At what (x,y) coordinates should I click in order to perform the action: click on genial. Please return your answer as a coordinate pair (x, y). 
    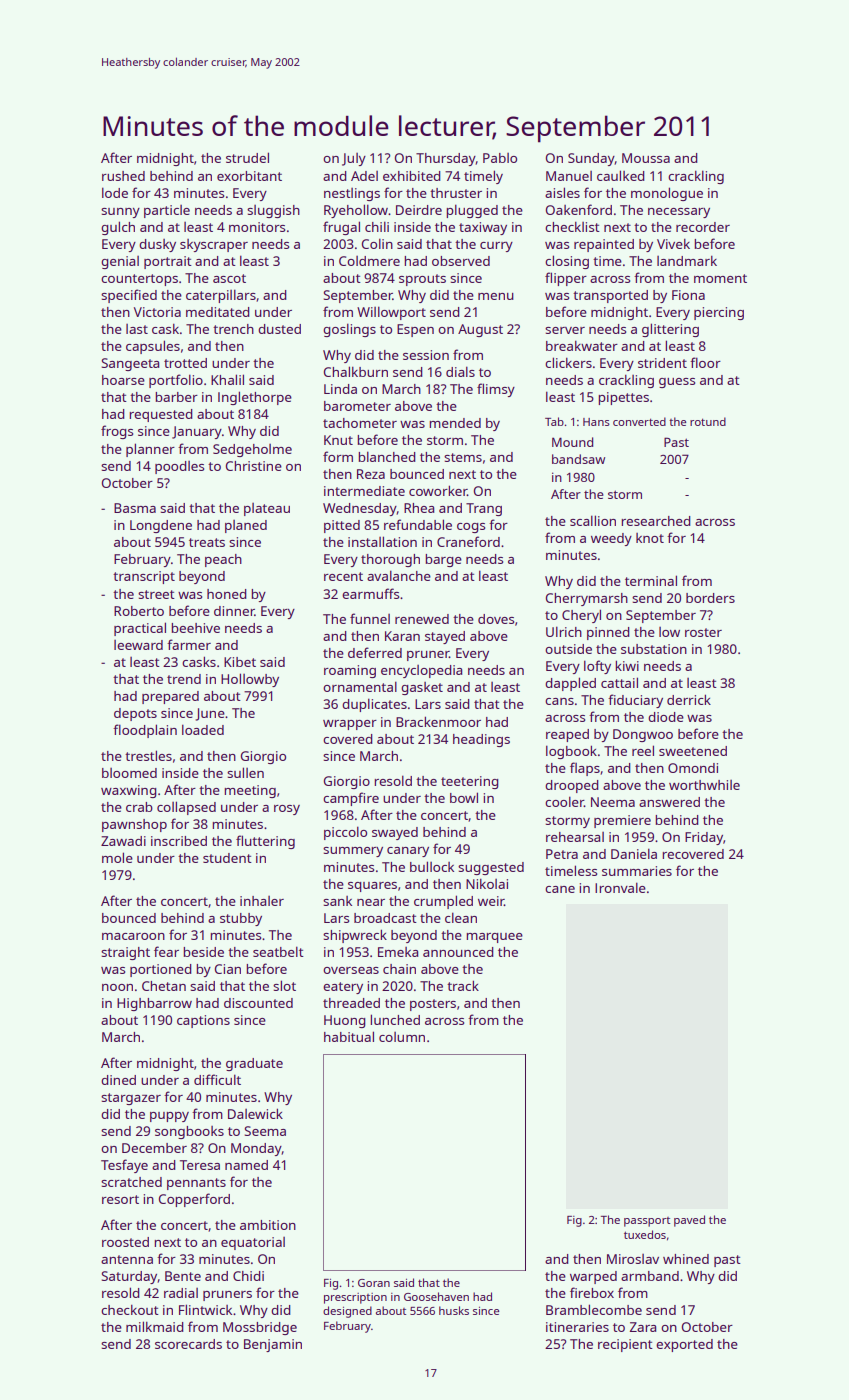
    Looking at the image, I should click on (120, 262).
